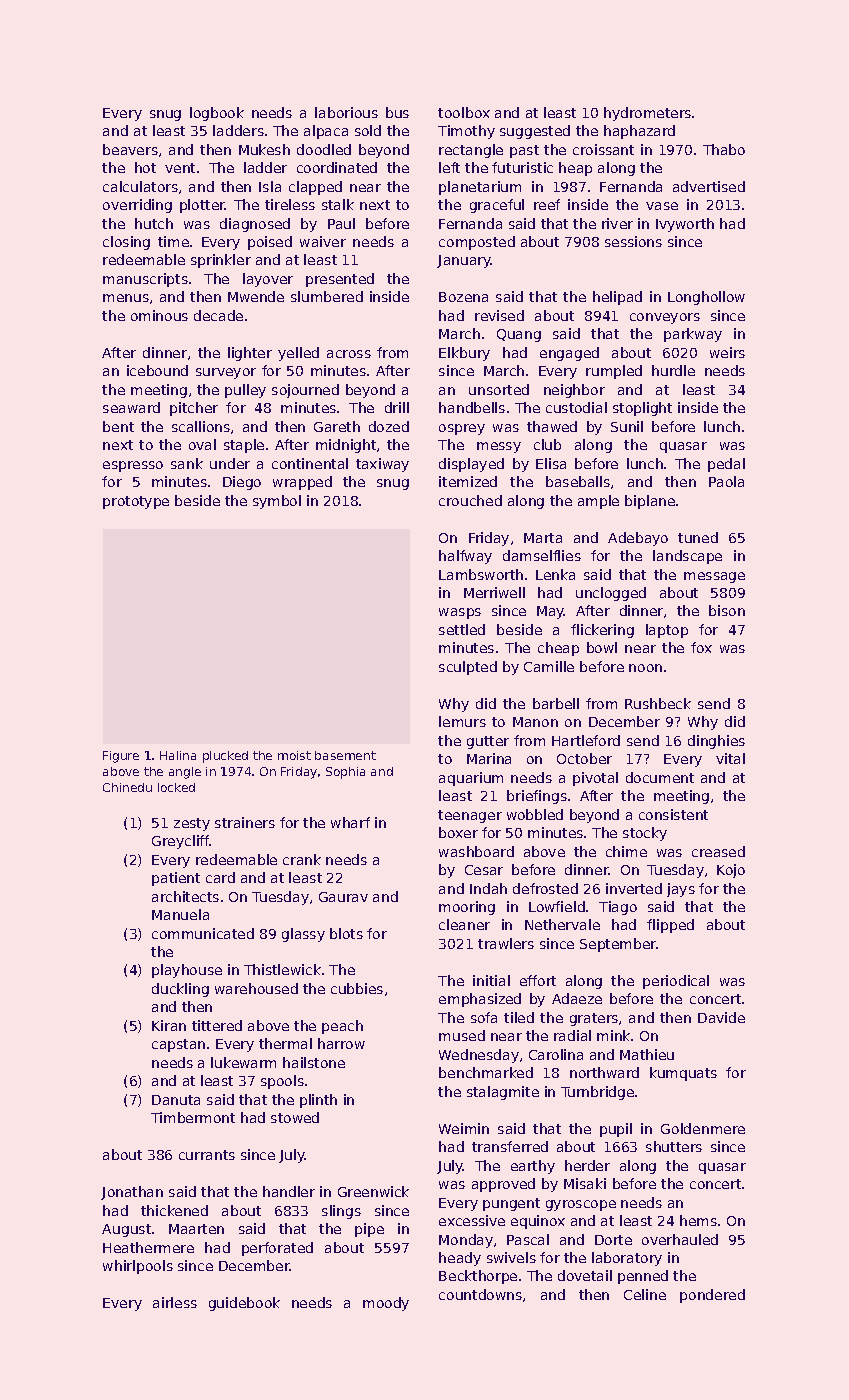 This document has width=849, height=1400. Describe the element at coordinates (626, 851) in the document. I see `chime` at that location.
